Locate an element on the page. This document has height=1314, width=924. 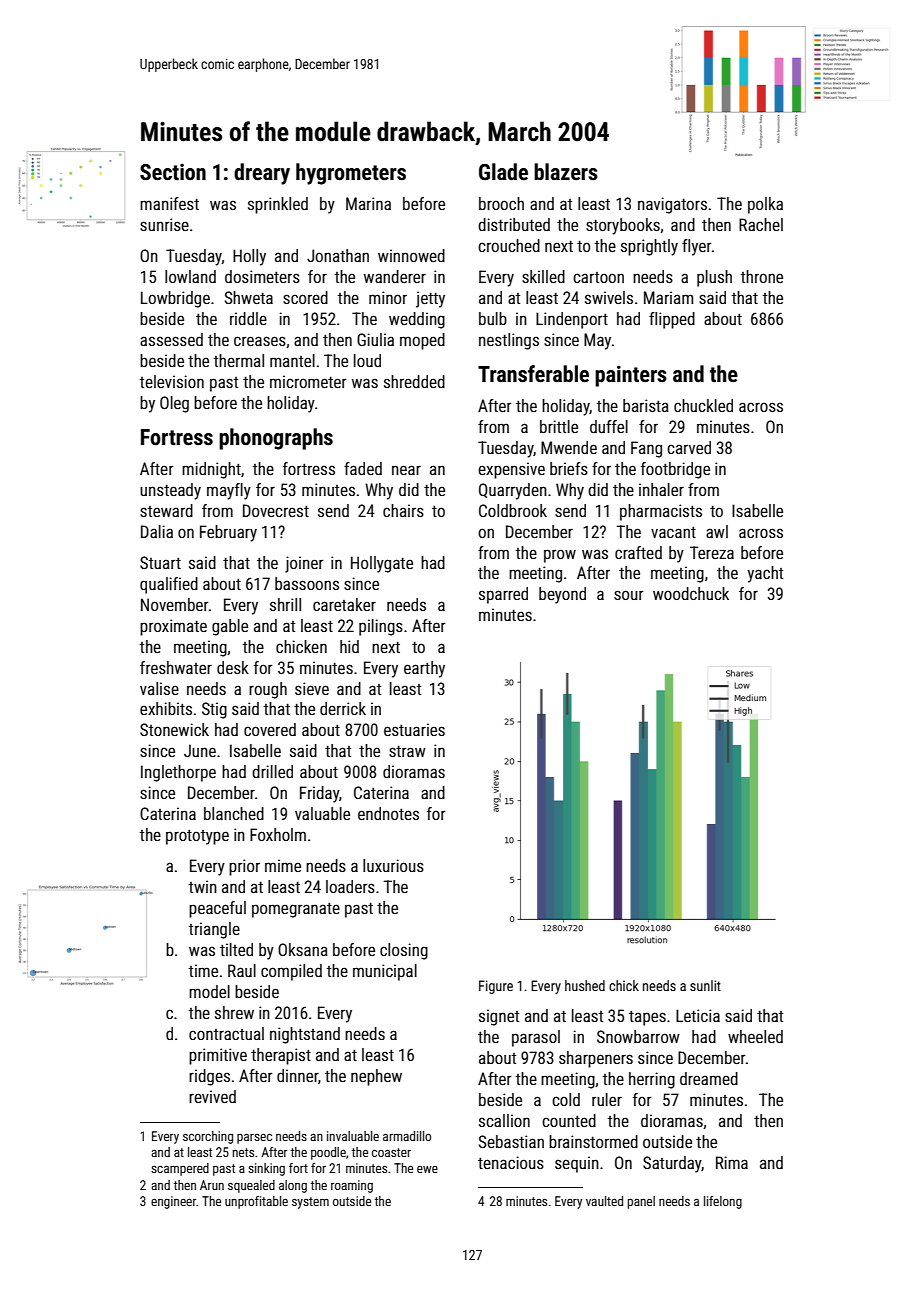
revived is located at coordinates (212, 1096).
